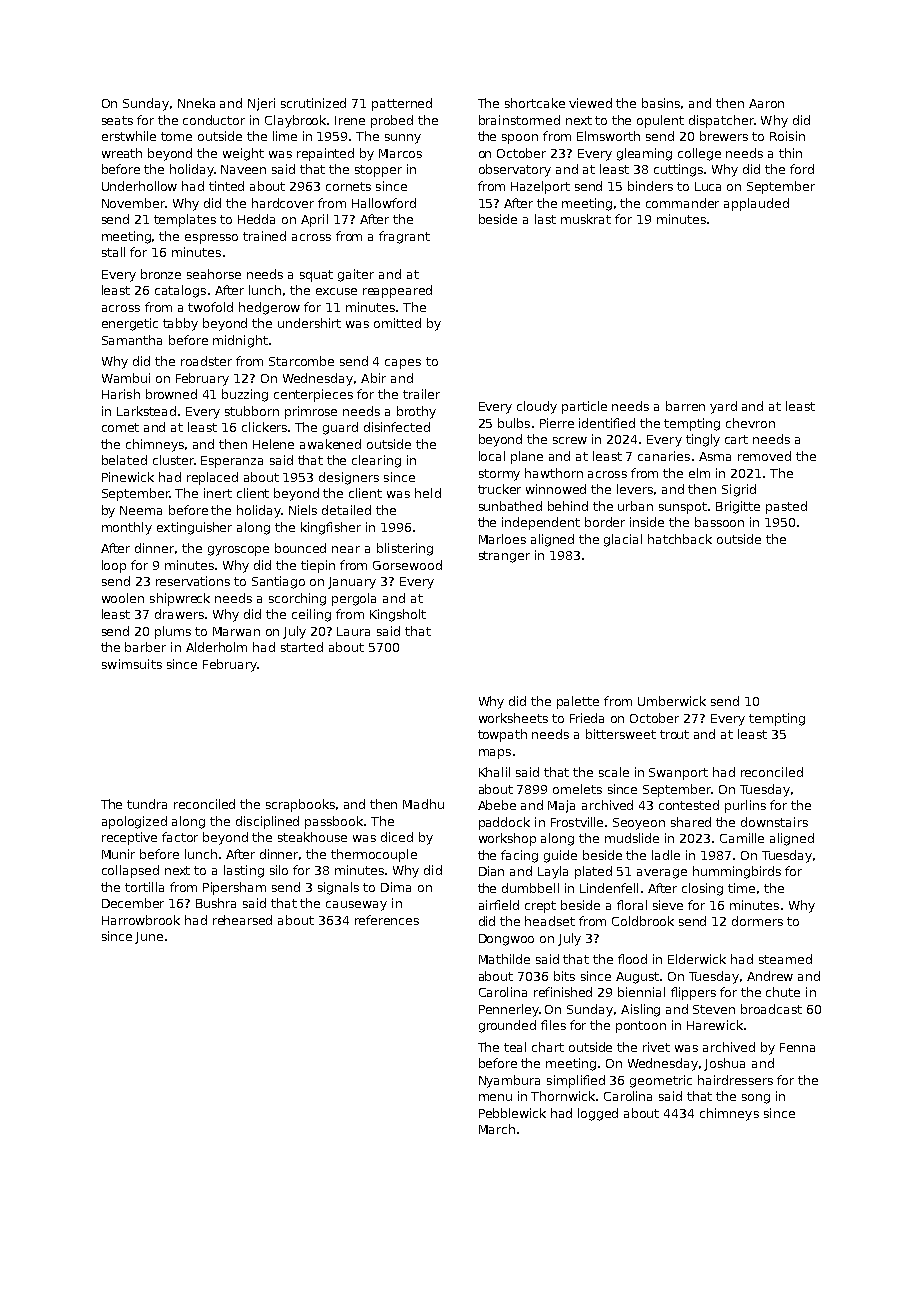 This screenshot has height=1308, width=924. Describe the element at coordinates (149, 938) in the screenshot. I see `June` at that location.
